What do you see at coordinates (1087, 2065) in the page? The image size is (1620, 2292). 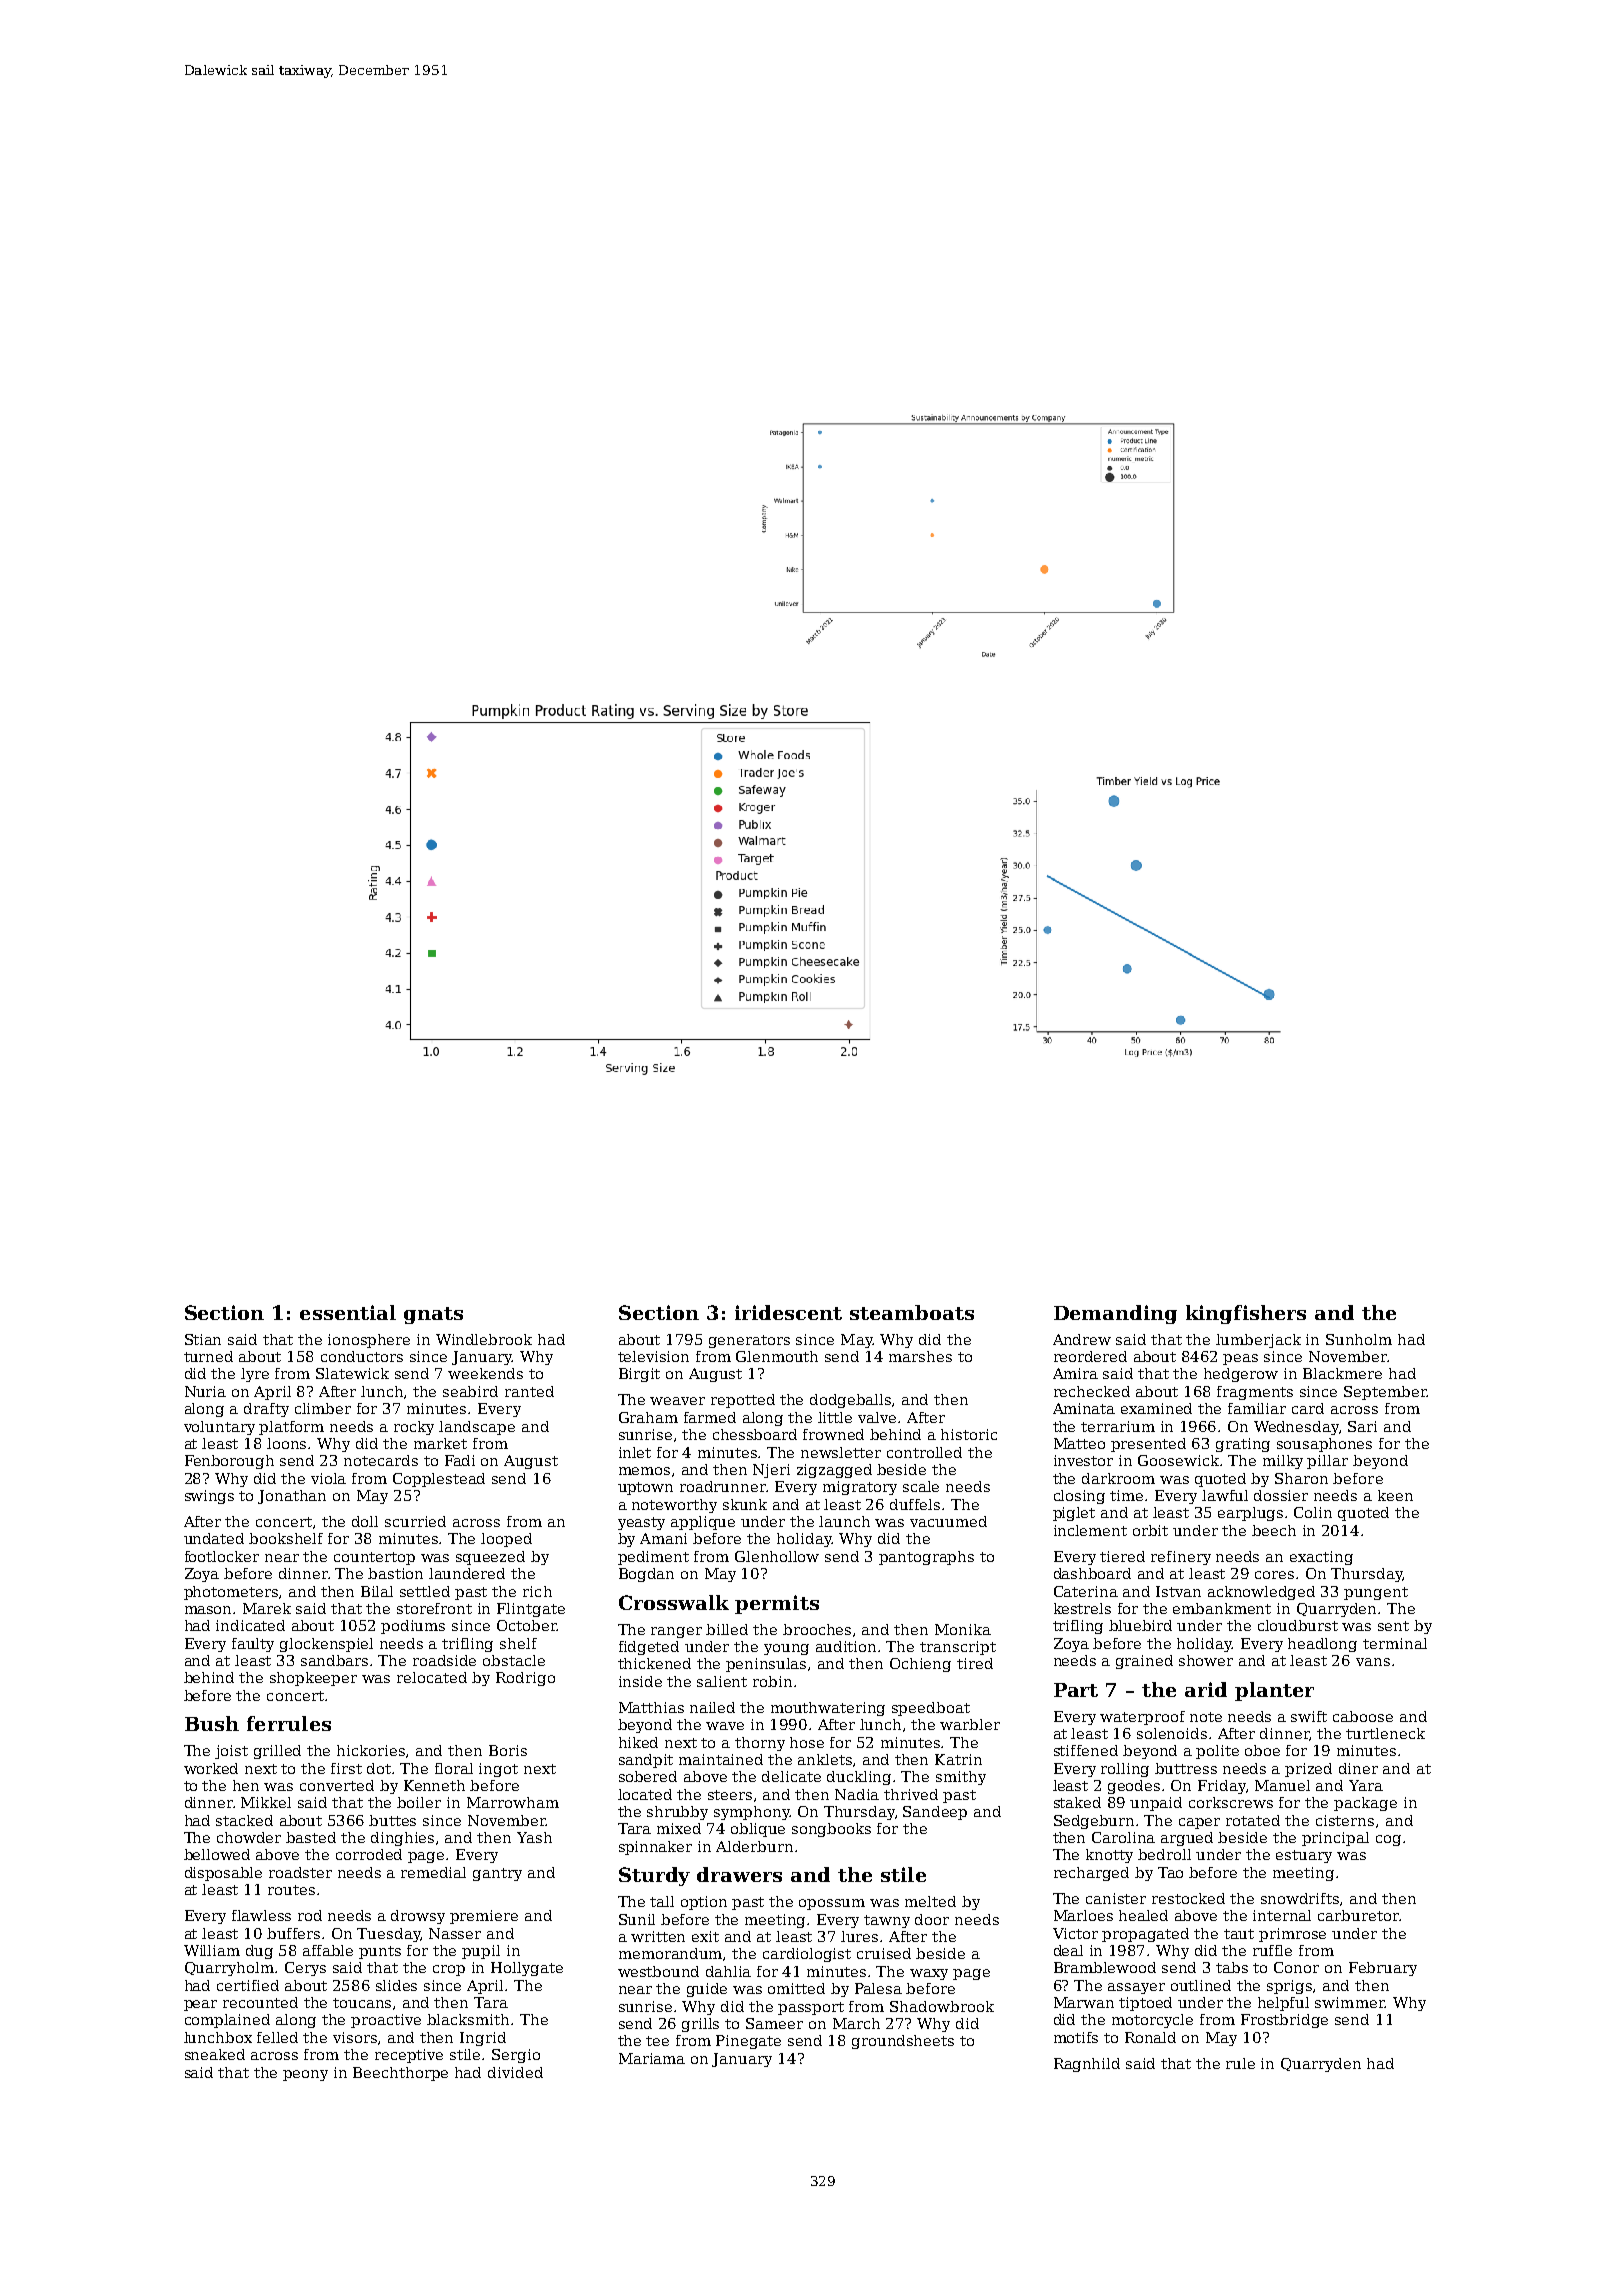 I see `Ragnhild` at bounding box center [1087, 2065].
